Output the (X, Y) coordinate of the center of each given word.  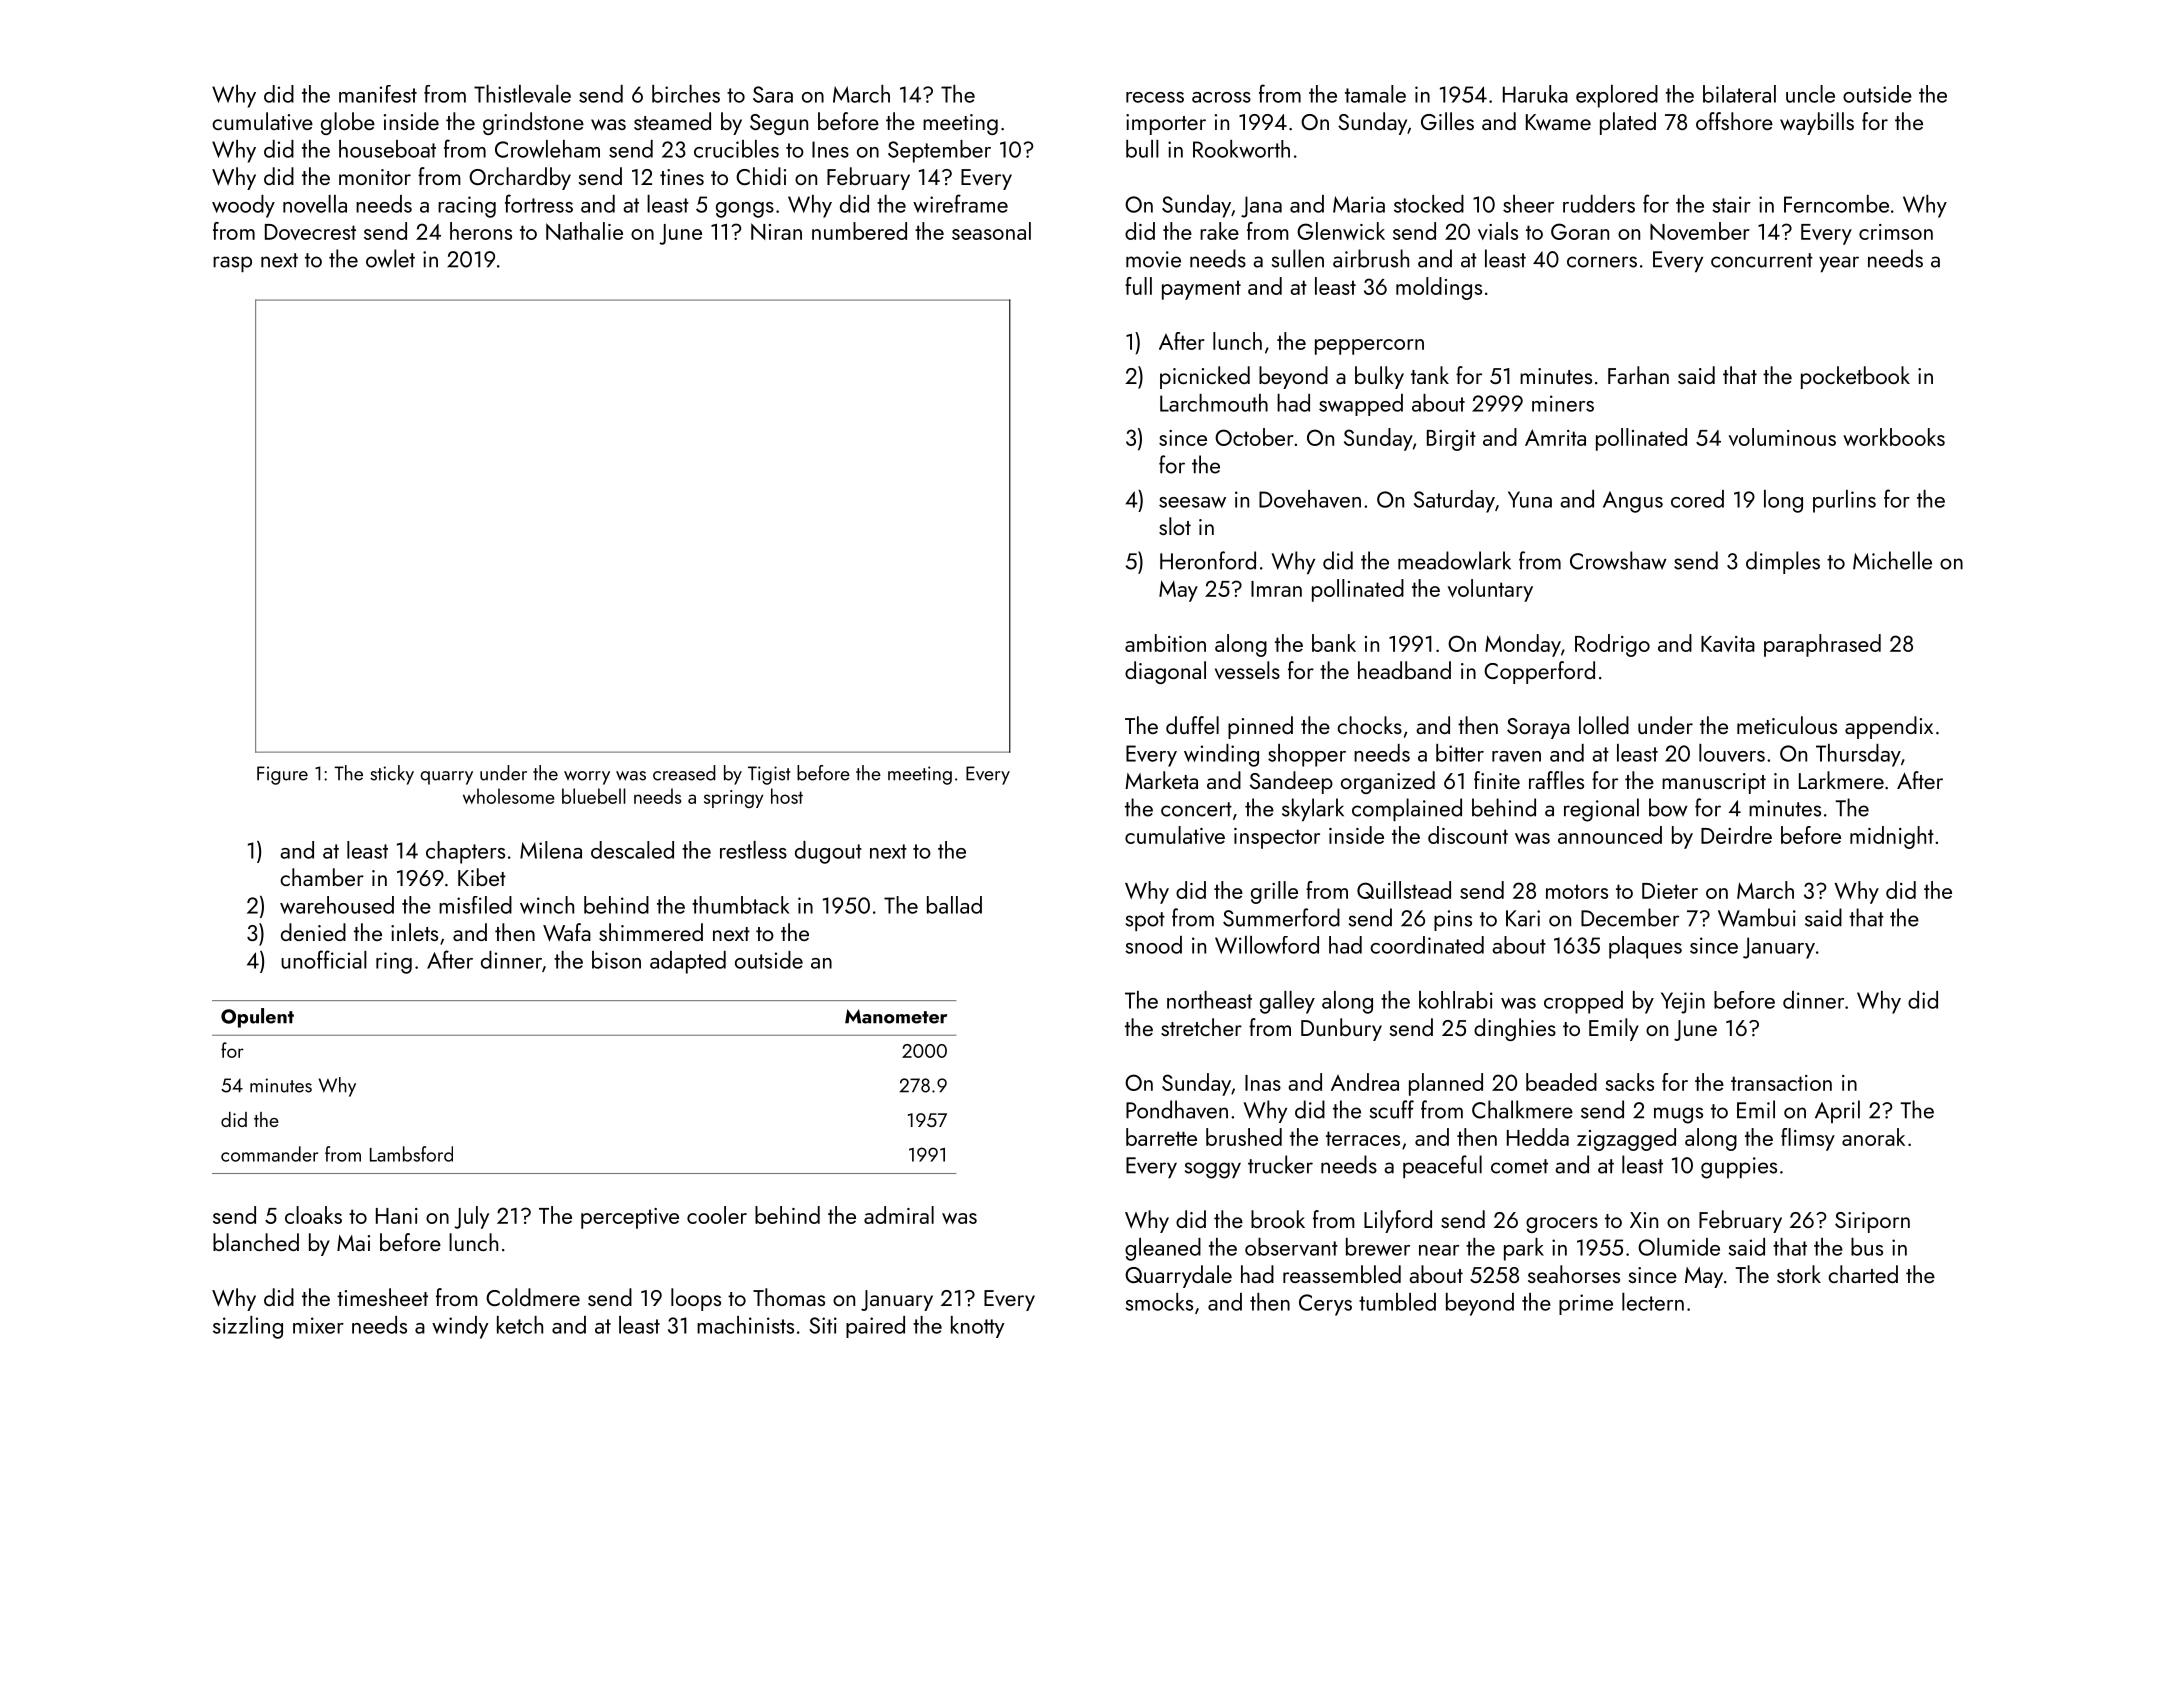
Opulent (257, 1018)
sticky (392, 775)
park (1524, 1249)
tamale (1375, 94)
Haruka (1535, 94)
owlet (390, 258)
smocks (1159, 1302)
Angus (1633, 502)
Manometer (896, 1016)
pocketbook (1855, 377)
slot (1175, 526)
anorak (1873, 1137)
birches (686, 94)
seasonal (991, 231)
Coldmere (533, 1297)
